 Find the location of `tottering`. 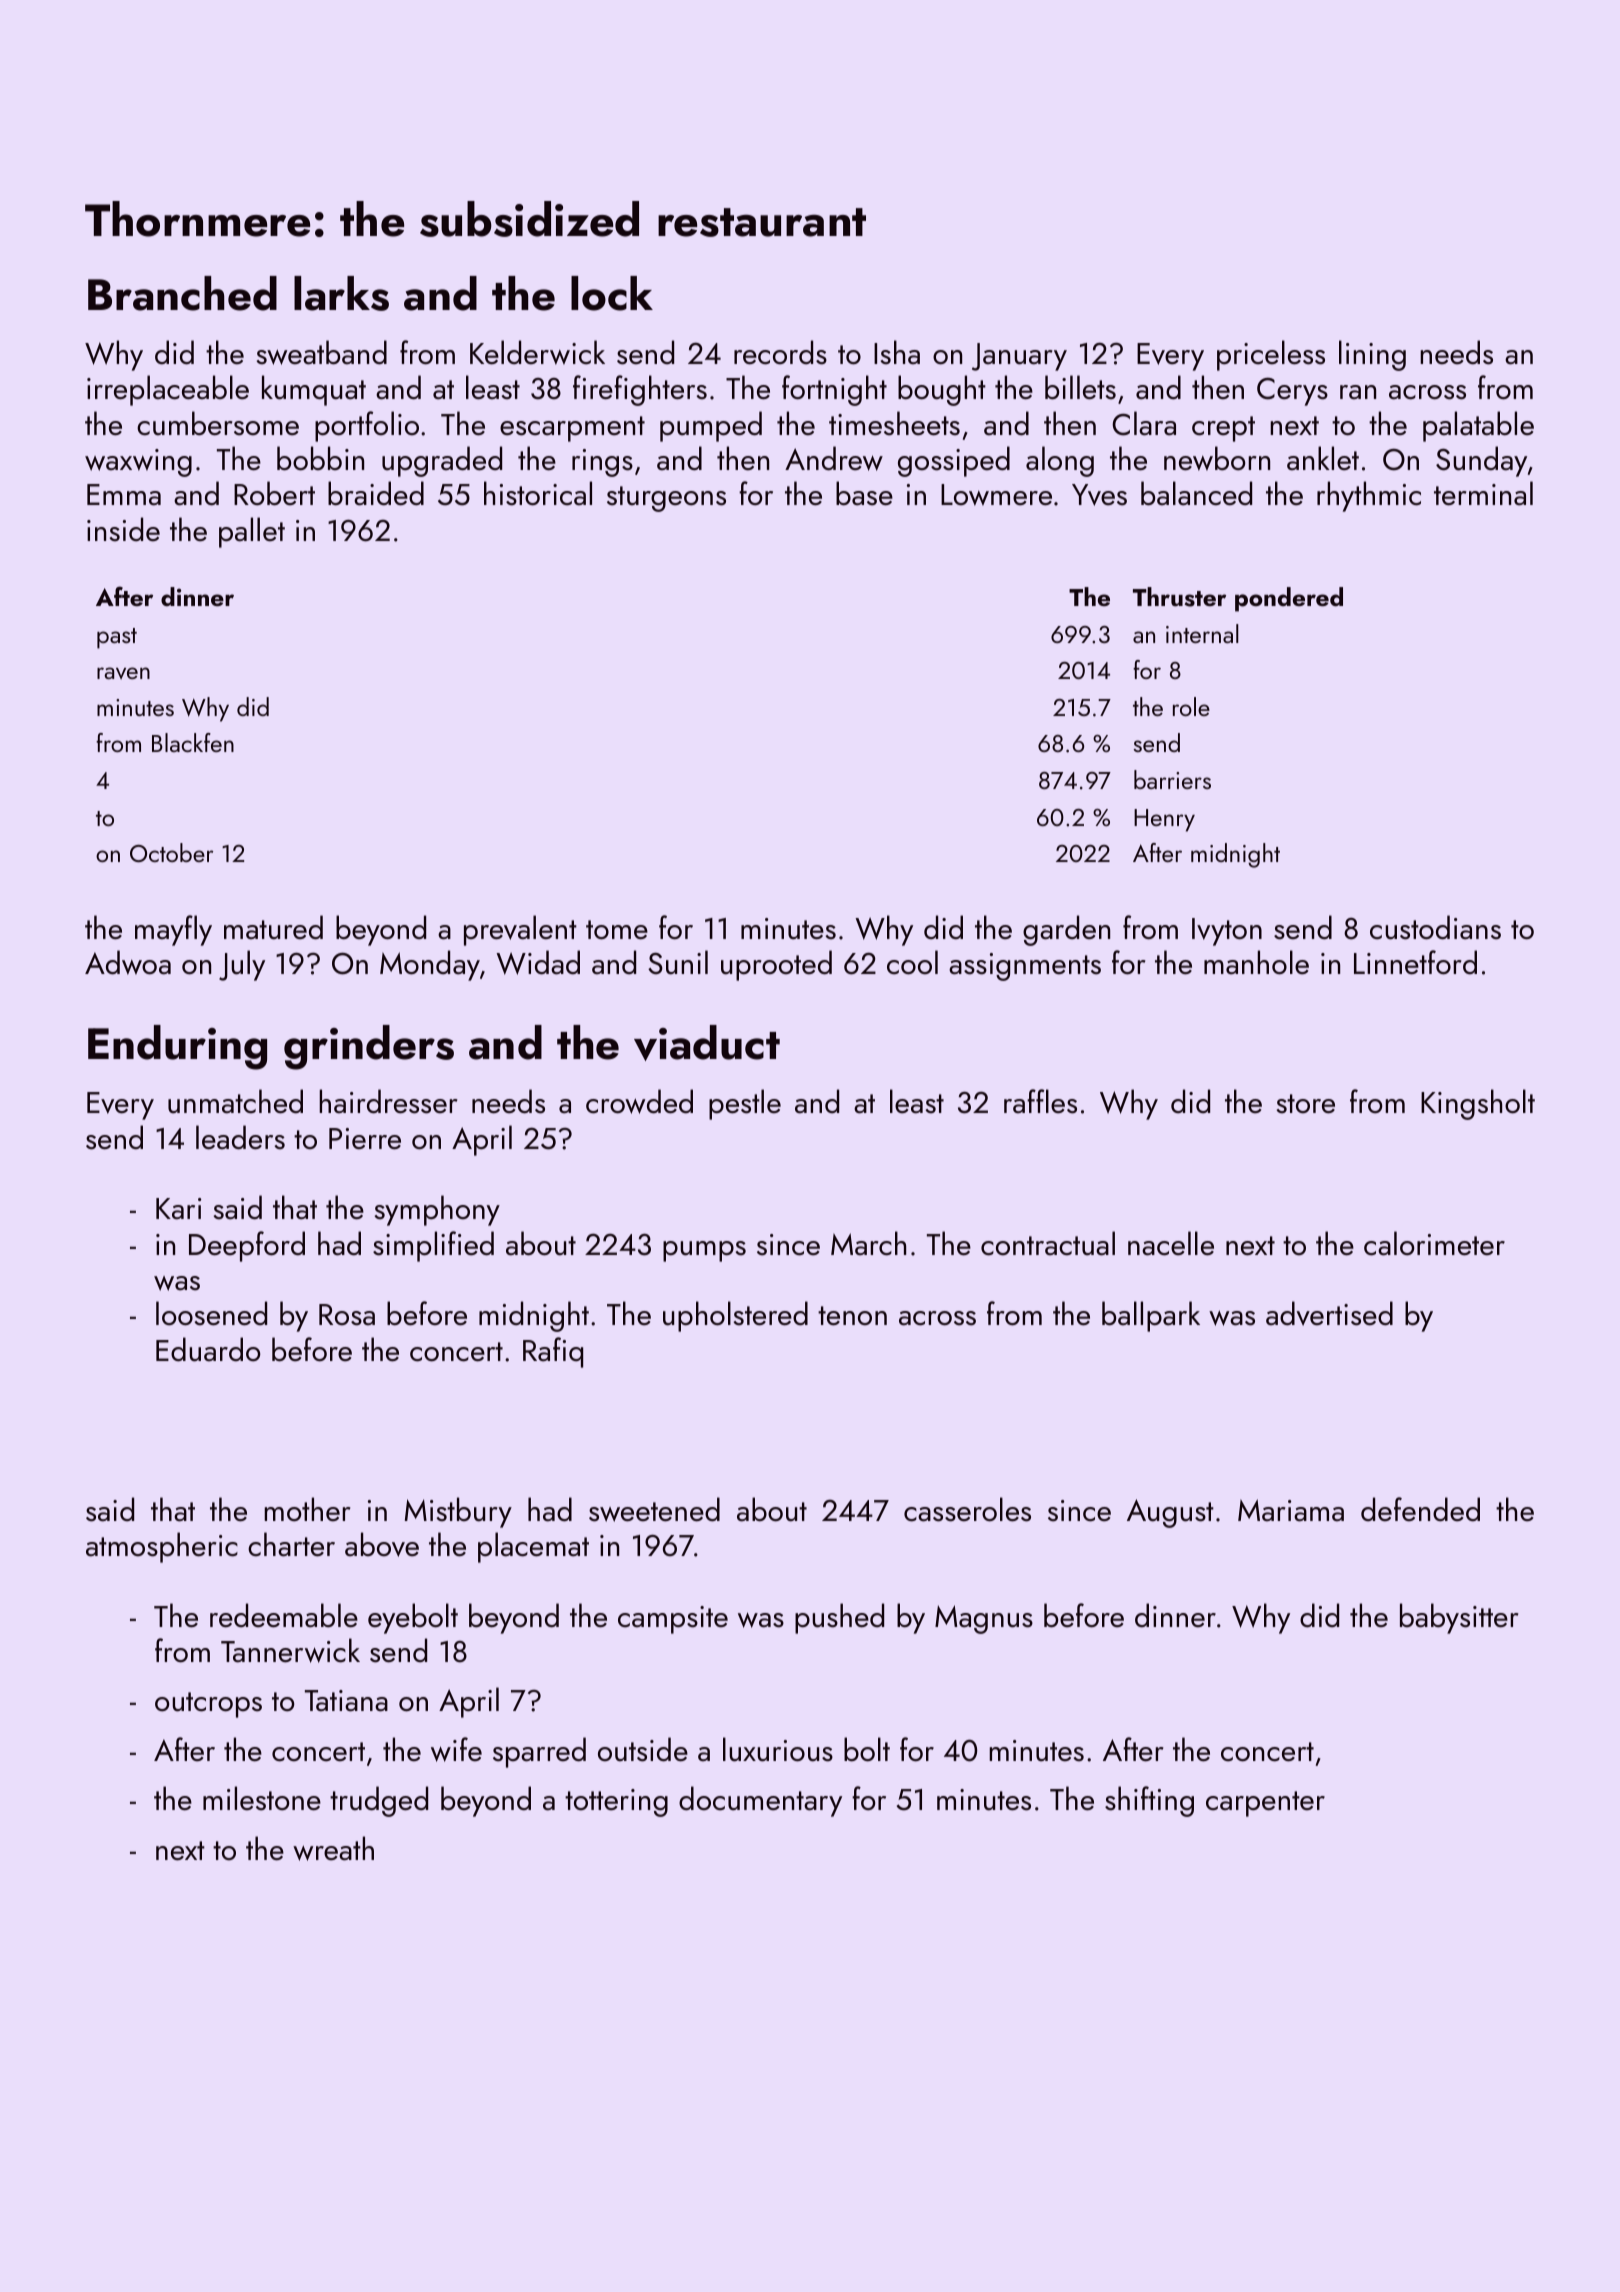

tottering is located at coordinates (616, 1803).
